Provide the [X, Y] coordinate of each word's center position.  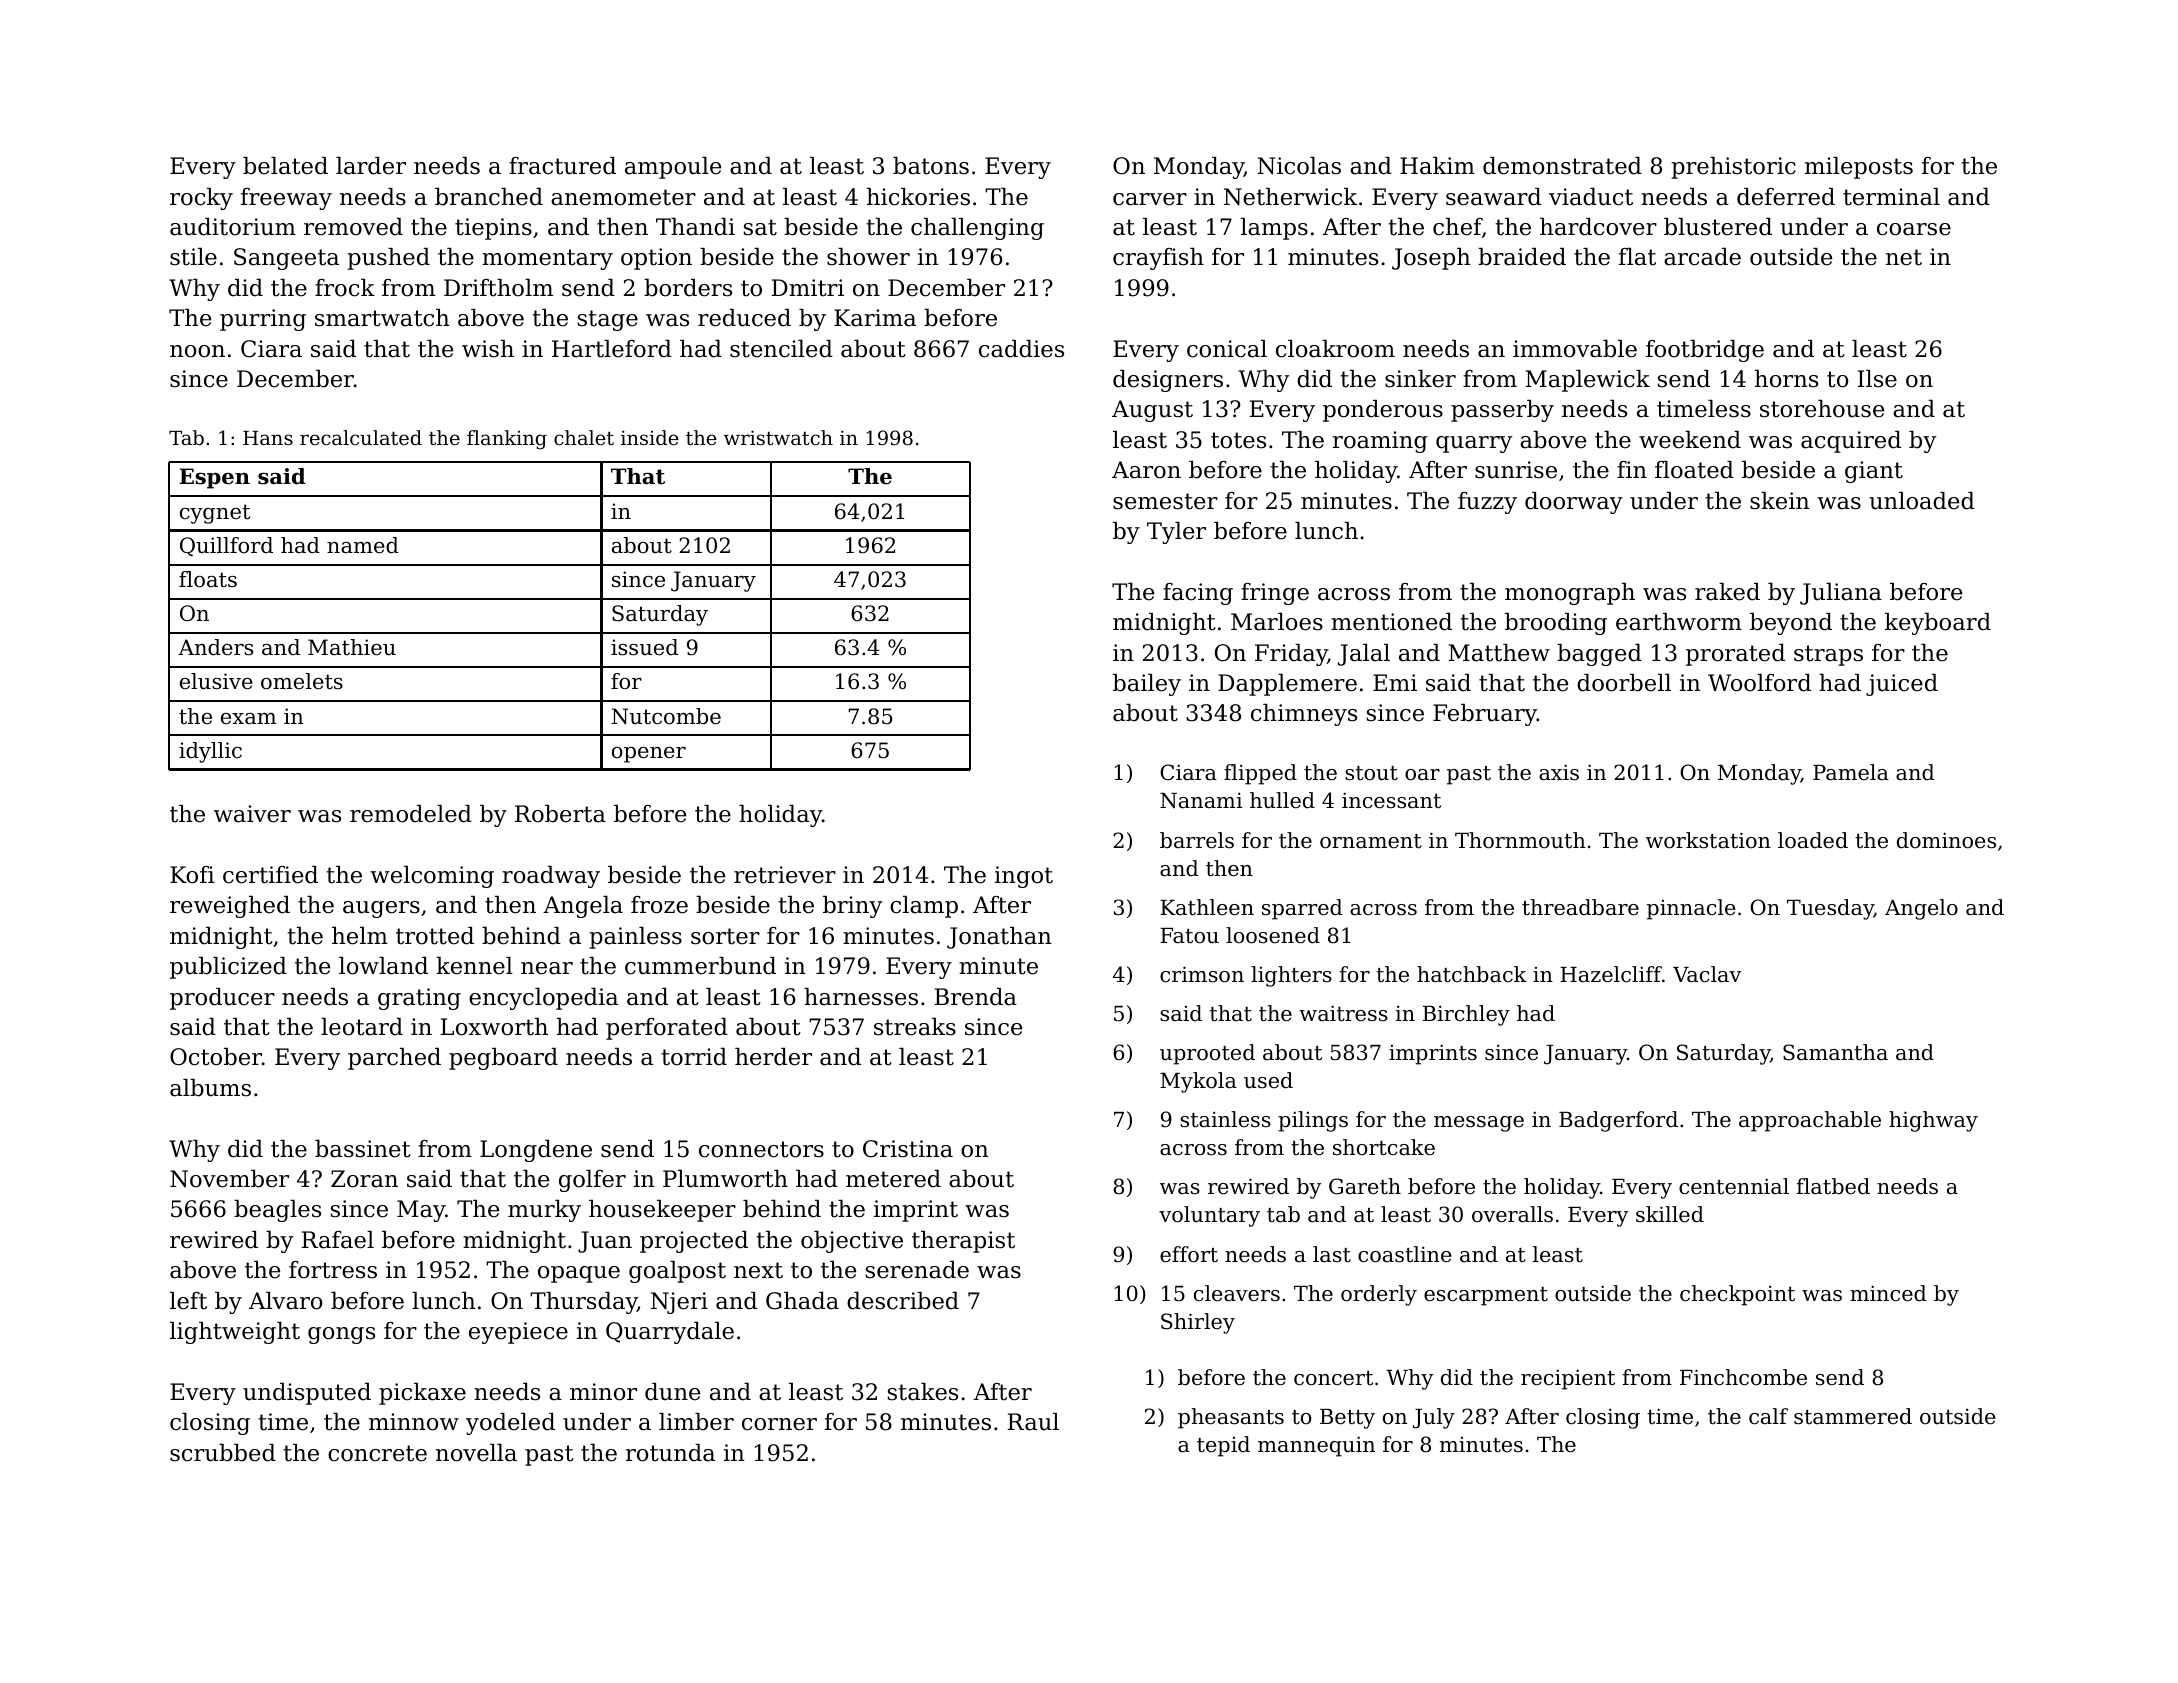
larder [371, 166]
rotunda [670, 1453]
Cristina [908, 1149]
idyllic [210, 752]
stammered [1853, 1416]
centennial [1734, 1186]
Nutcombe [666, 716]
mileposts [1859, 168]
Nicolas [1299, 166]
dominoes [1946, 840]
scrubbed [223, 1453]
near [547, 968]
